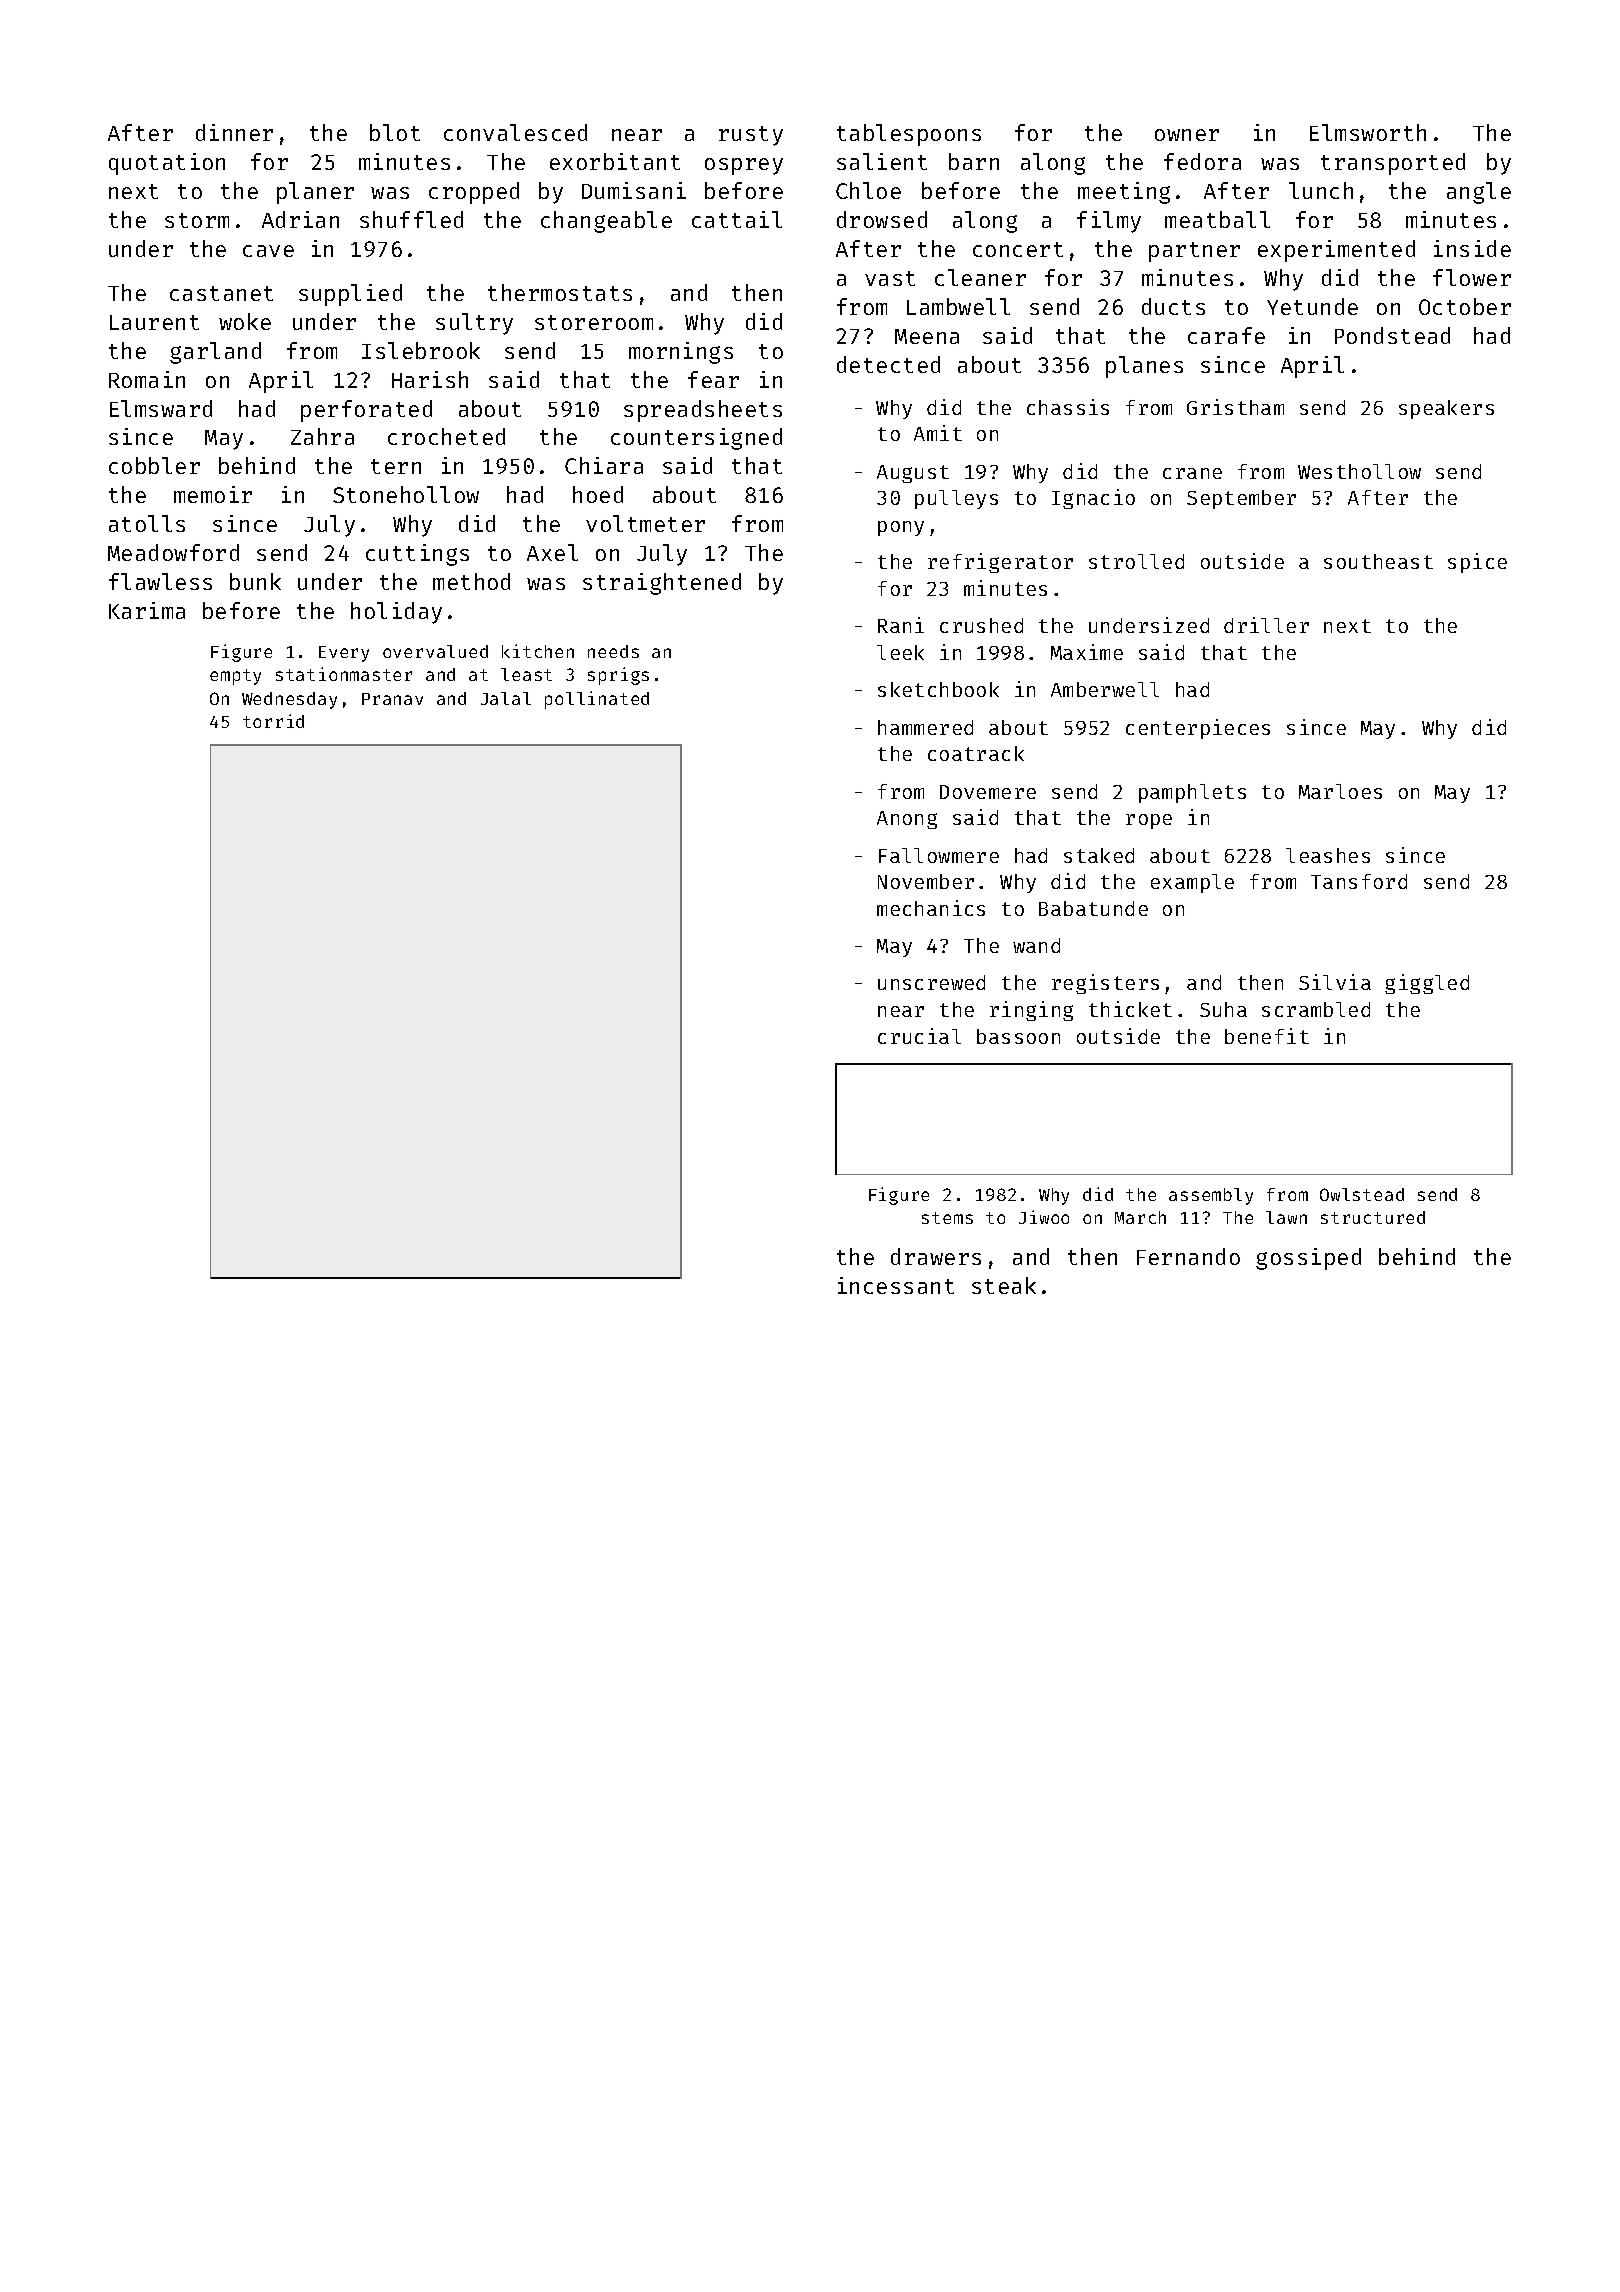  Describe the element at coordinates (1018, 1036) in the page. I see `bassoon` at that location.
